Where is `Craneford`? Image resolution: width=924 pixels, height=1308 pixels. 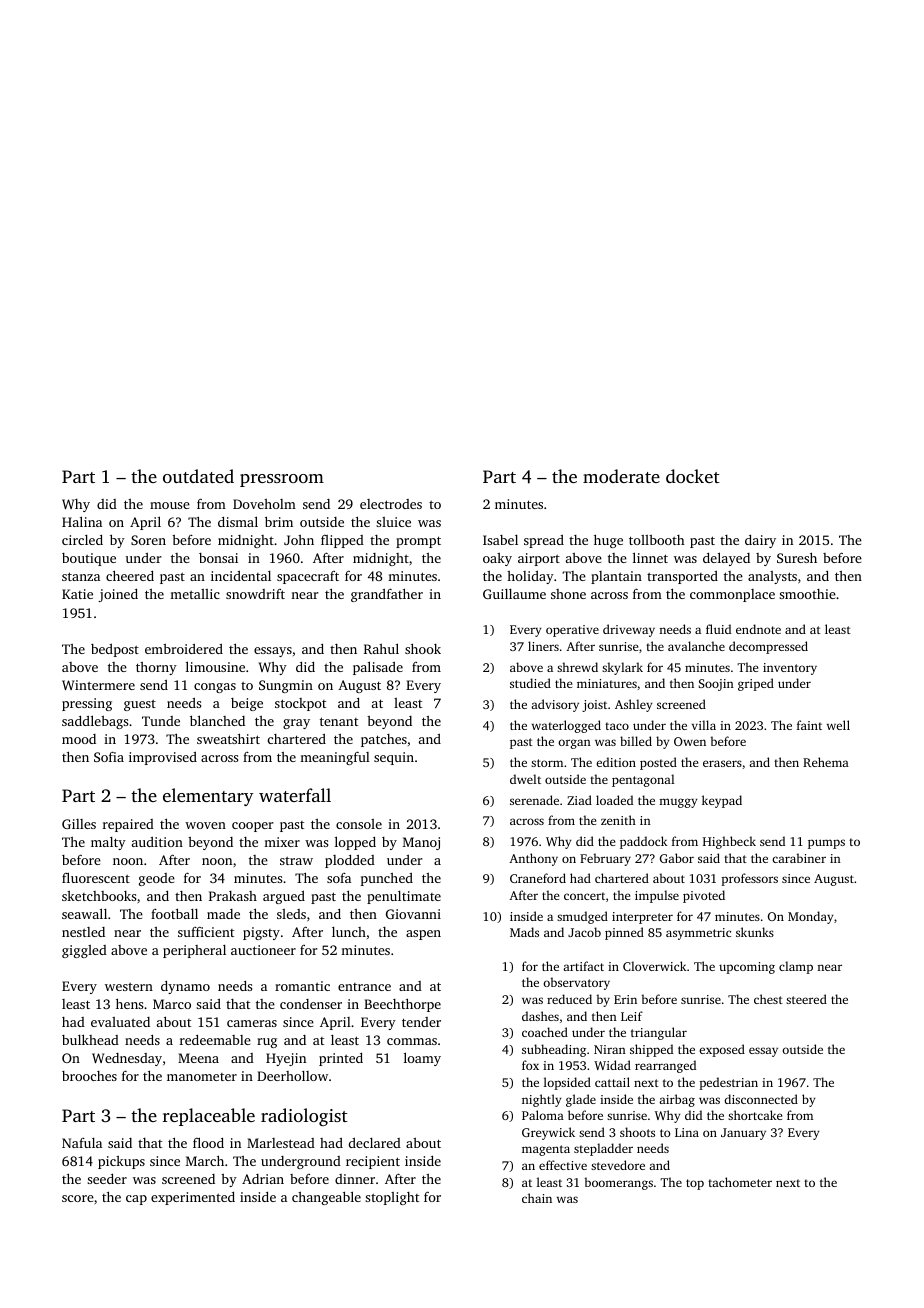 Craneford is located at coordinates (538, 878).
